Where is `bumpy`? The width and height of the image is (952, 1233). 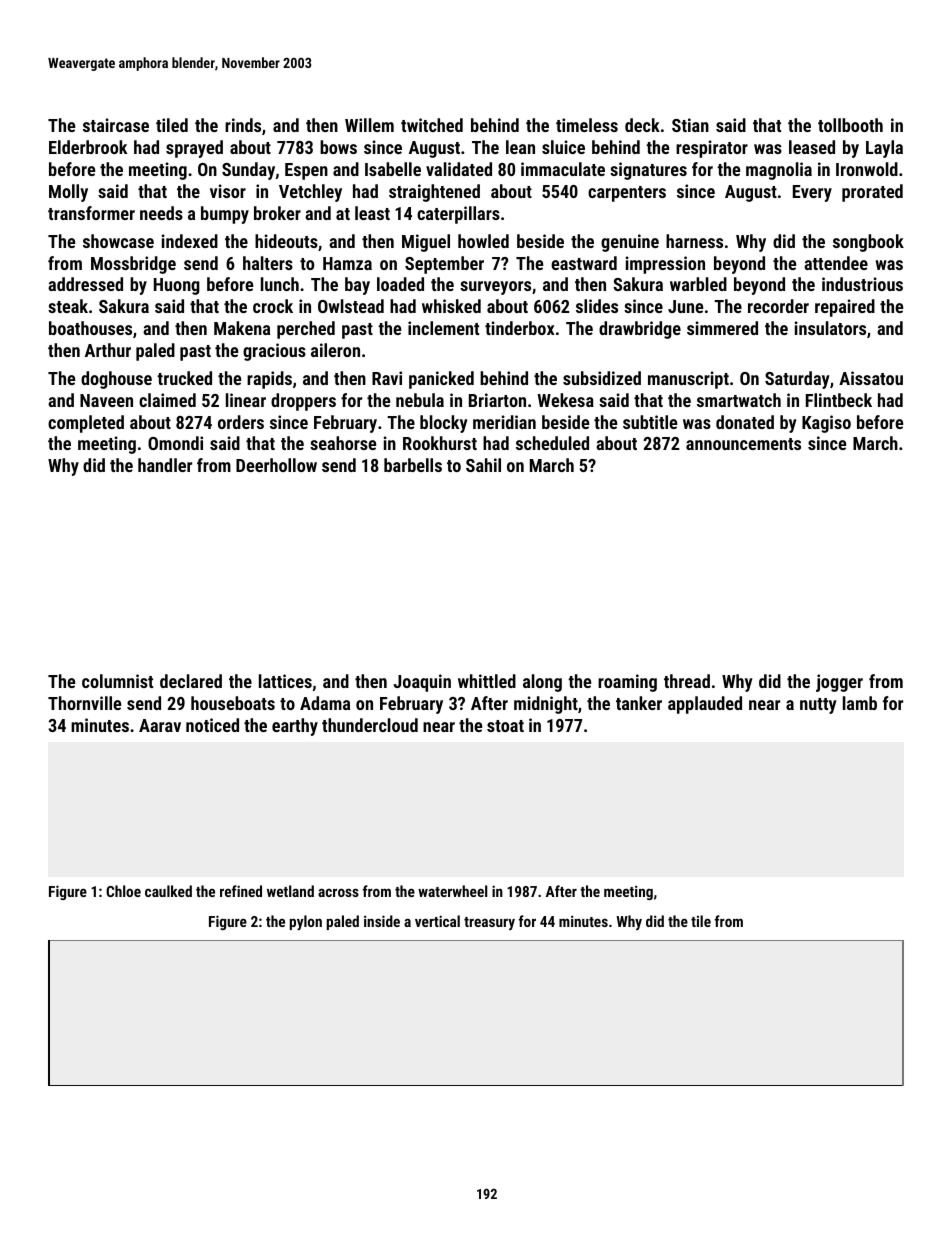
bumpy is located at coordinates (225, 215).
